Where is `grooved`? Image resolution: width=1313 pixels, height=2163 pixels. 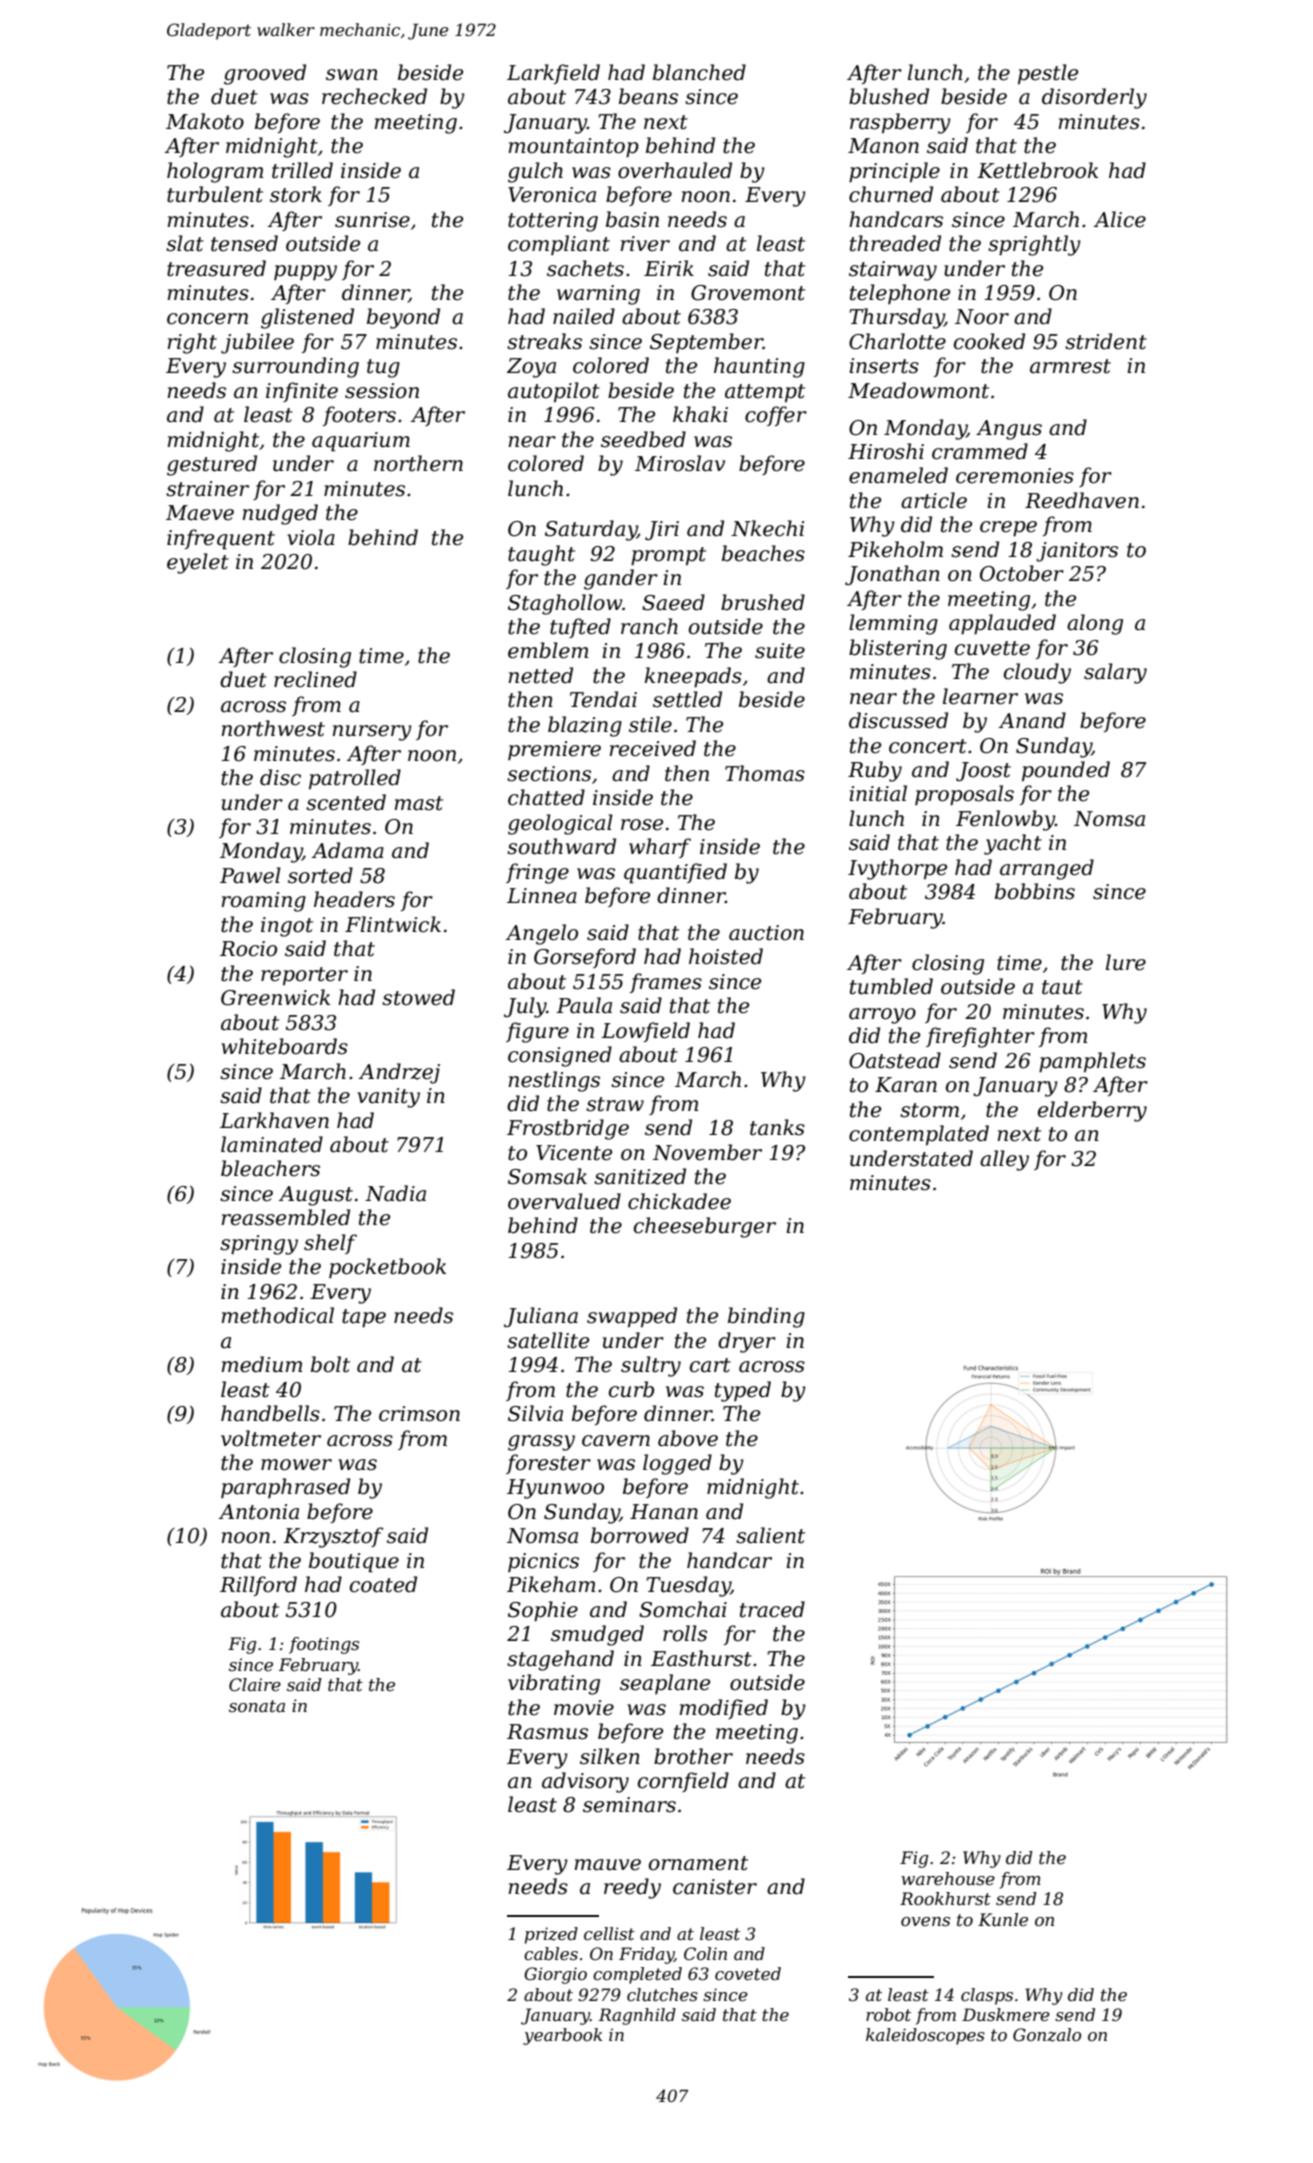
grooved is located at coordinates (265, 74).
